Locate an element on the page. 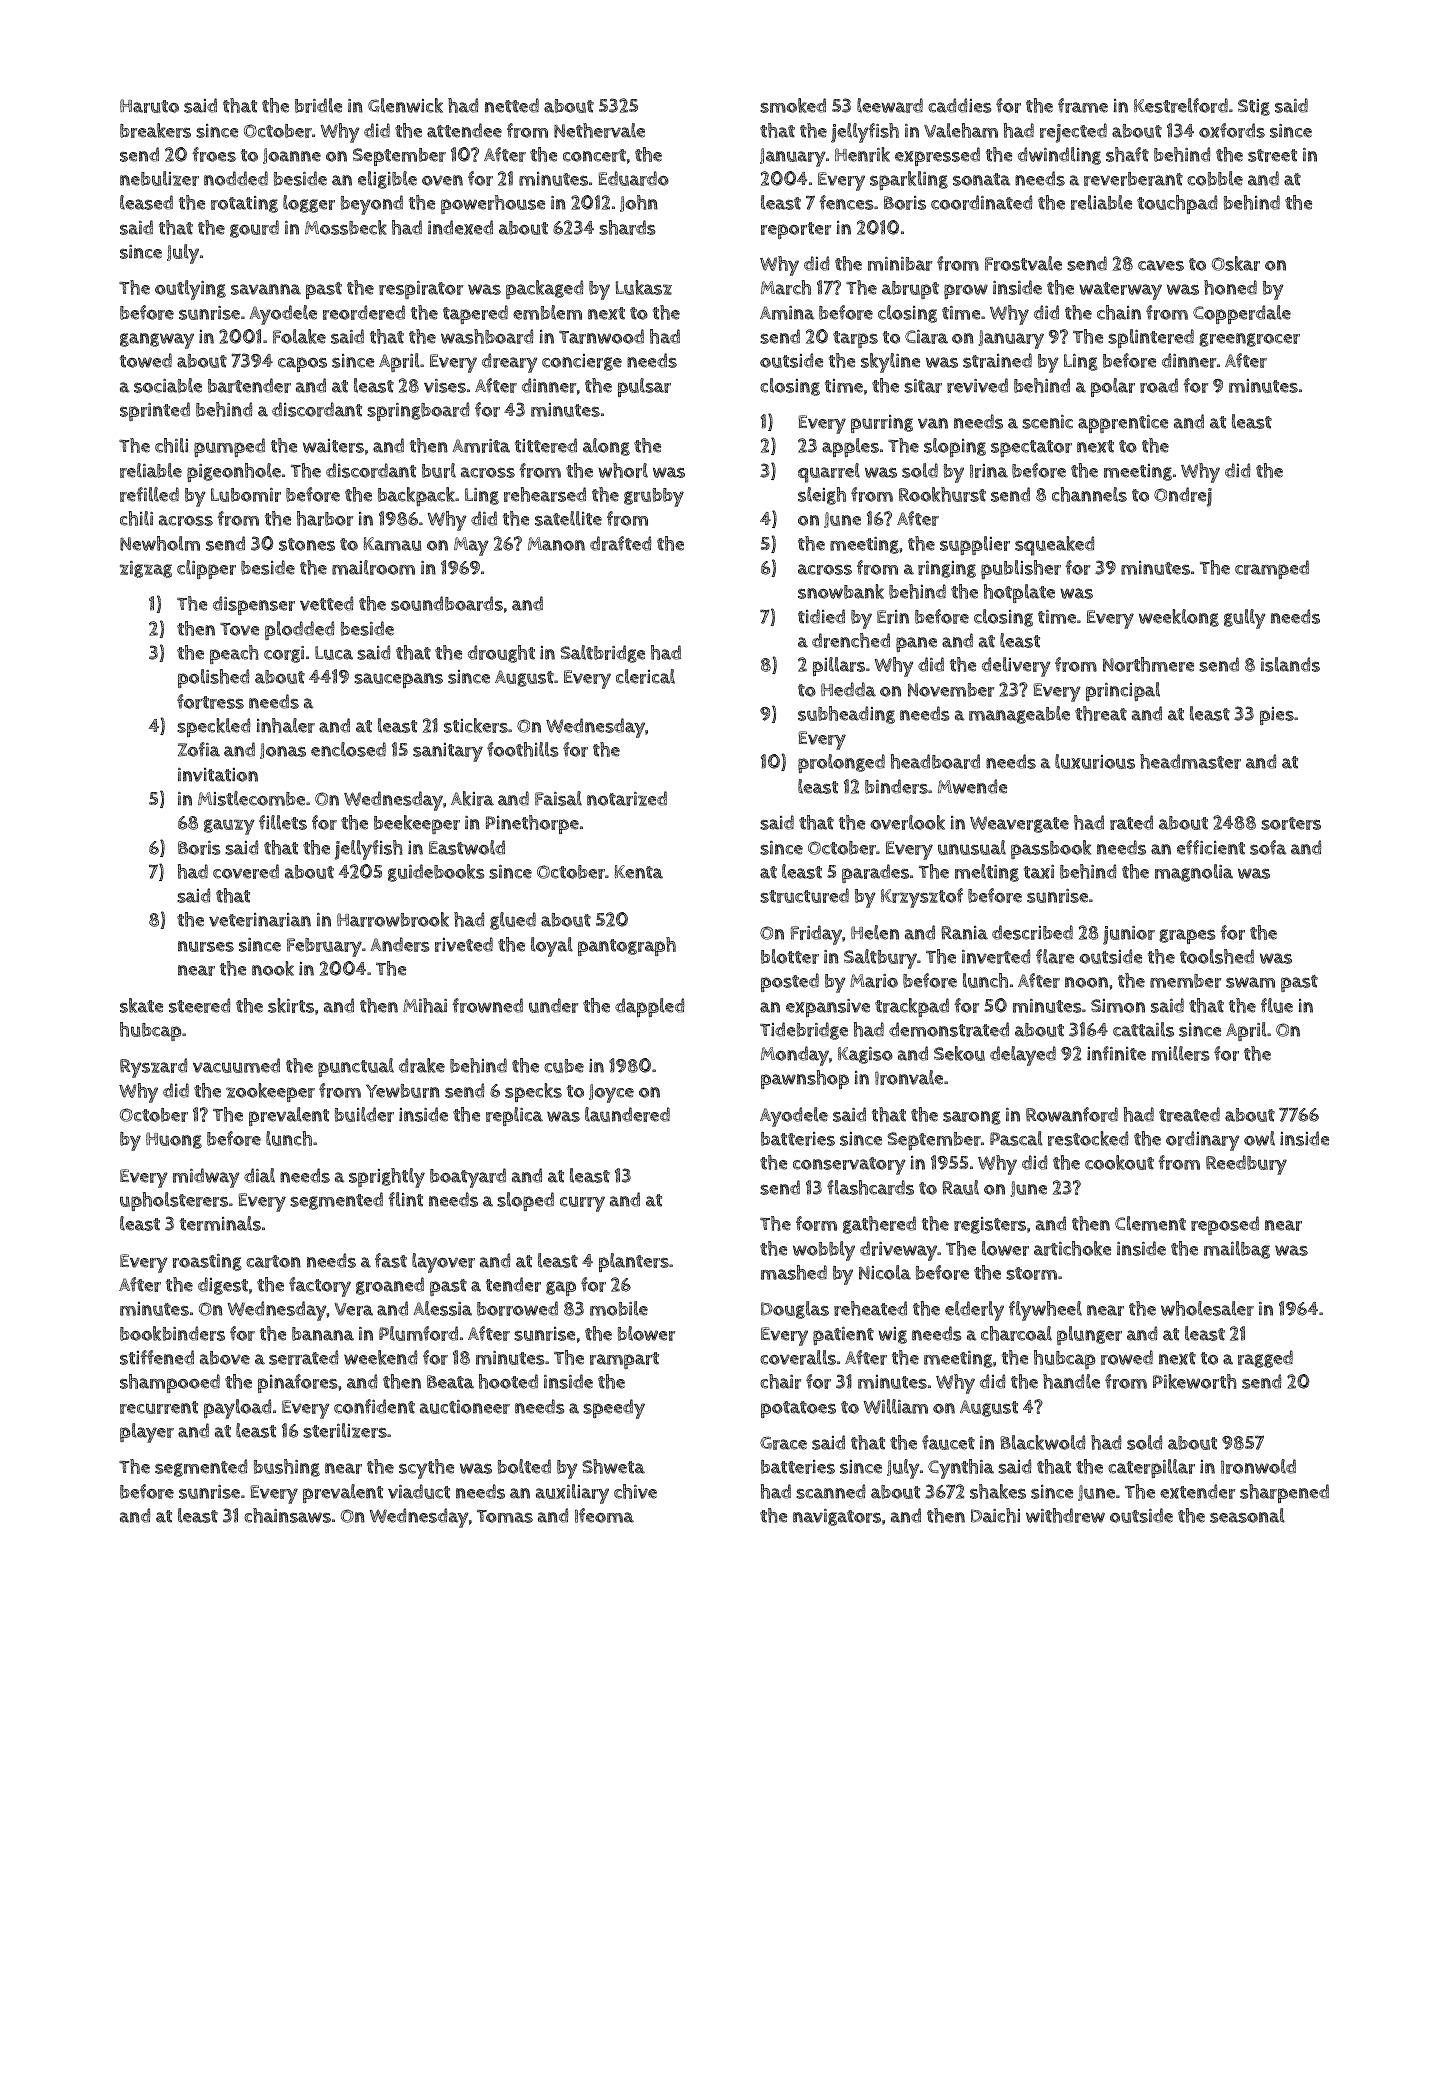 Image resolution: width=1450 pixels, height=2100 pixels. greengrocer is located at coordinates (1249, 340).
